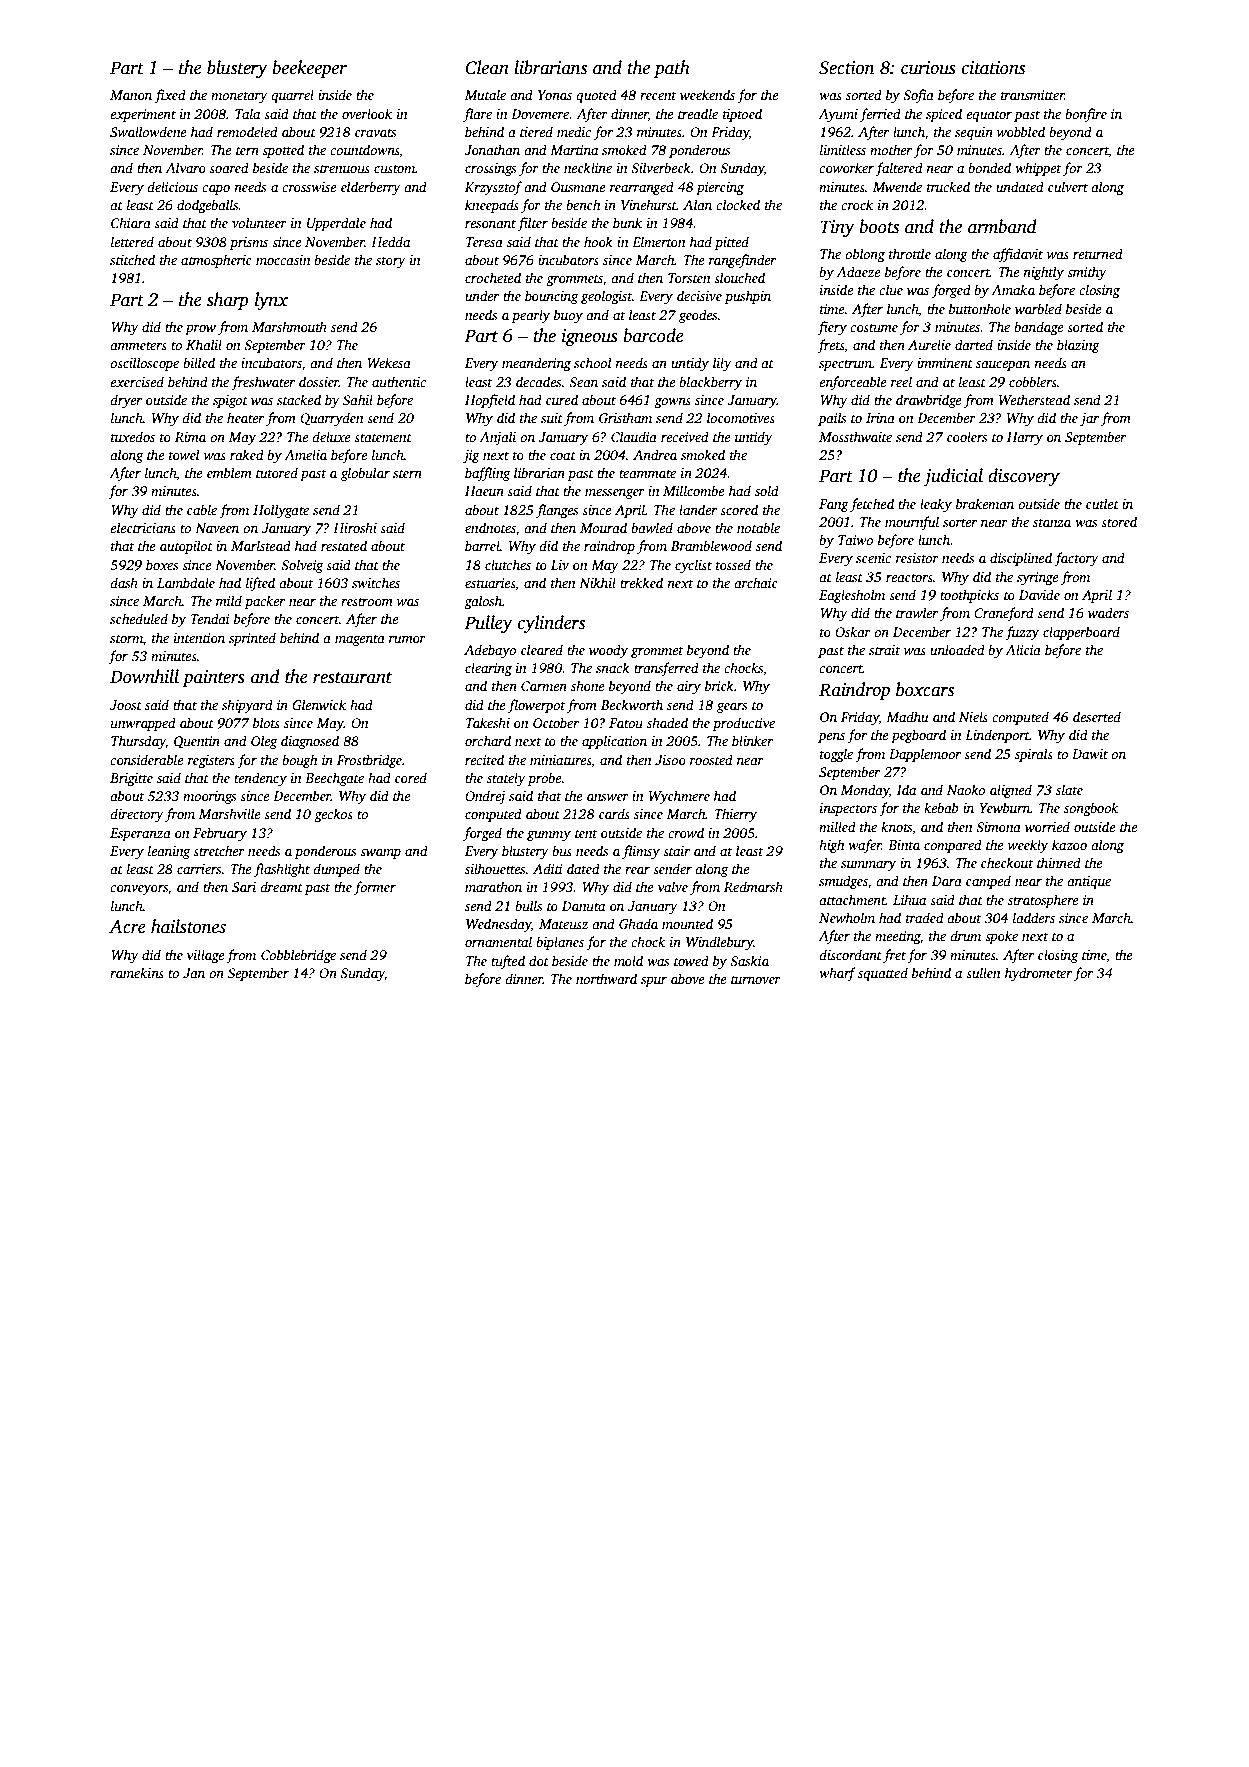 Image resolution: width=1249 pixels, height=1767 pixels. What do you see at coordinates (132, 259) in the document?
I see `stitched` at bounding box center [132, 259].
